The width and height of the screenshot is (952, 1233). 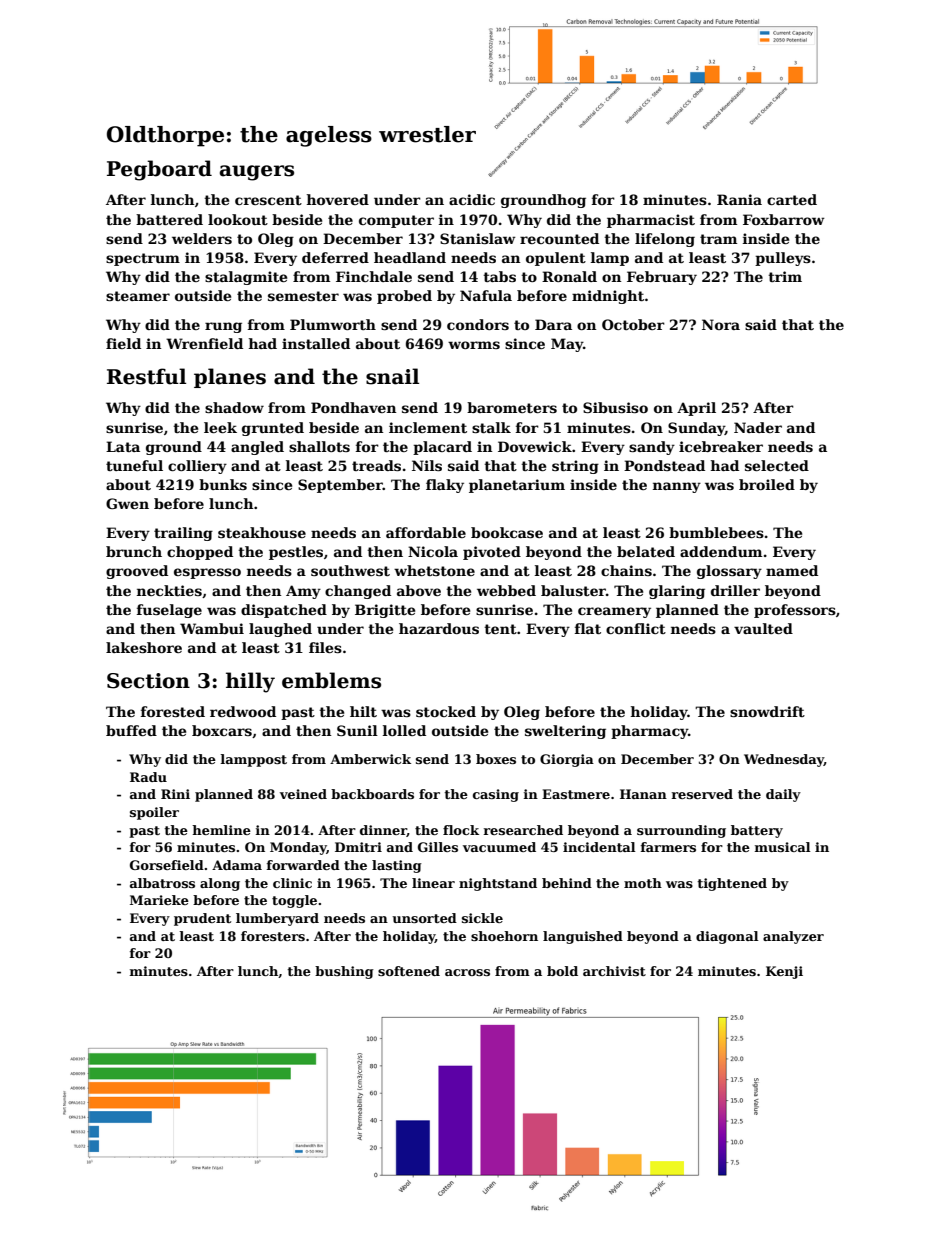 I want to click on deferred, so click(x=335, y=257).
